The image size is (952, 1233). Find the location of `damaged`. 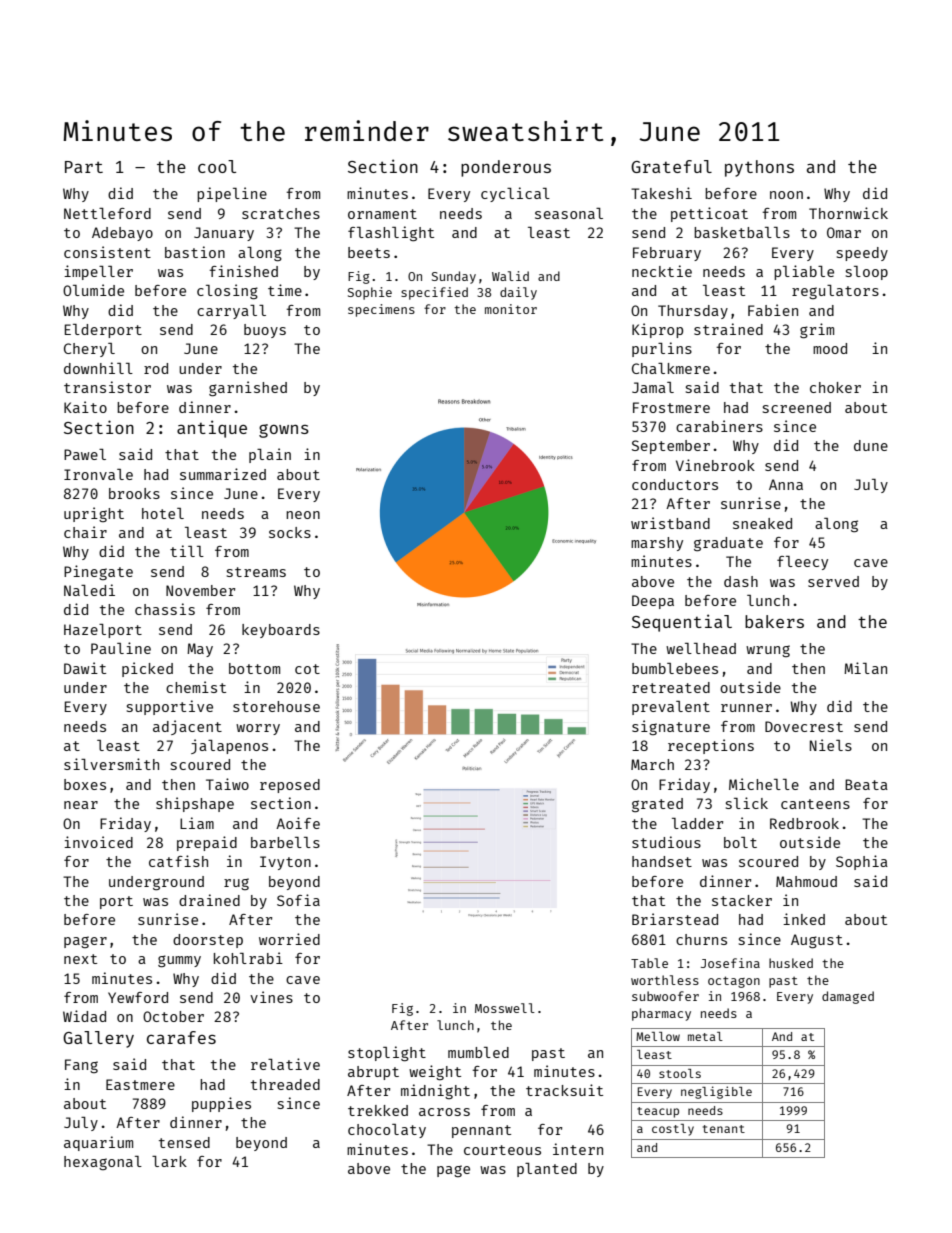

damaged is located at coordinates (848, 997).
